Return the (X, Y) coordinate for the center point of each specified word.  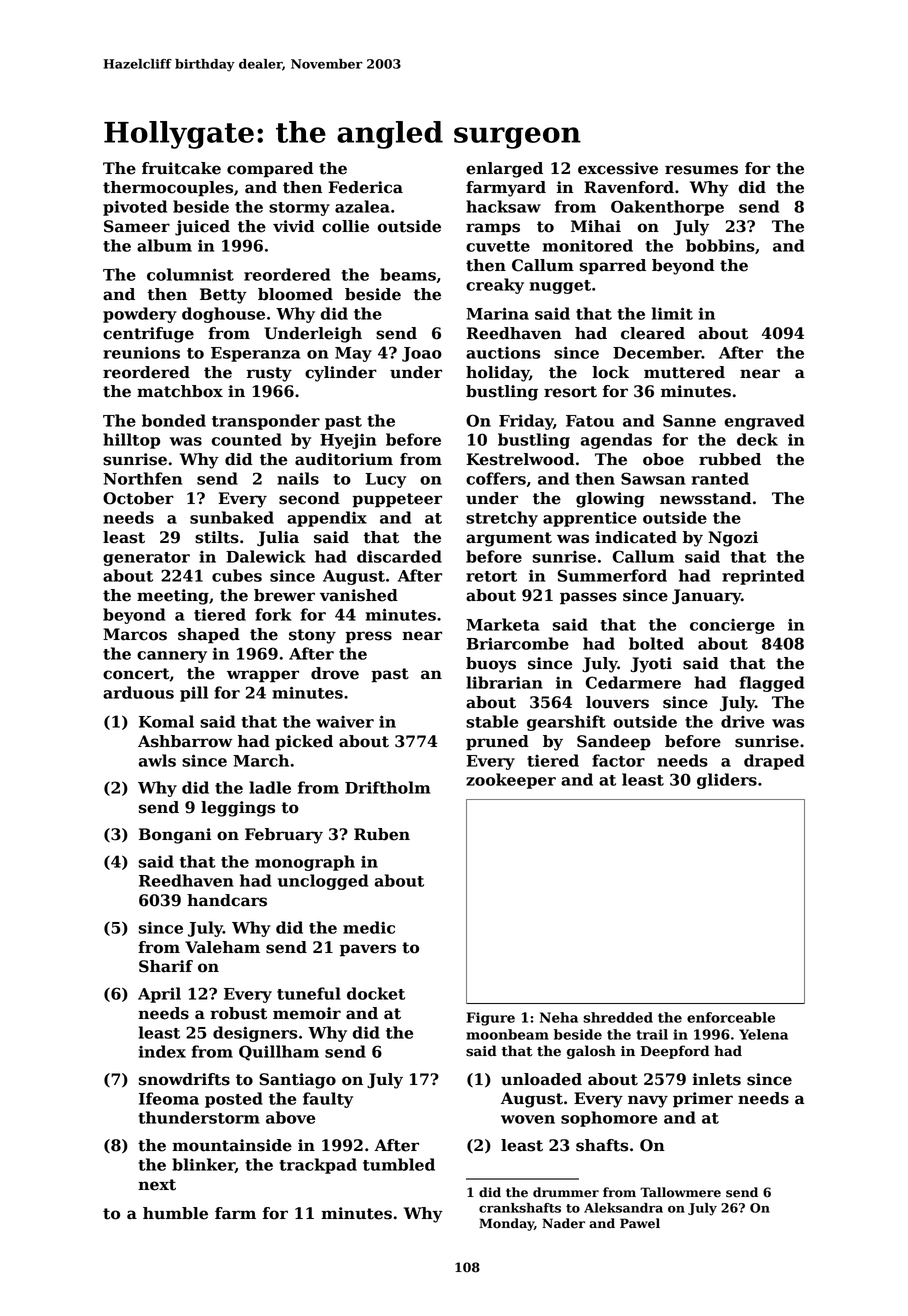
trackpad (318, 1166)
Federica (365, 187)
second (309, 498)
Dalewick (265, 556)
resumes (701, 170)
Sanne (689, 420)
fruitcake (181, 168)
